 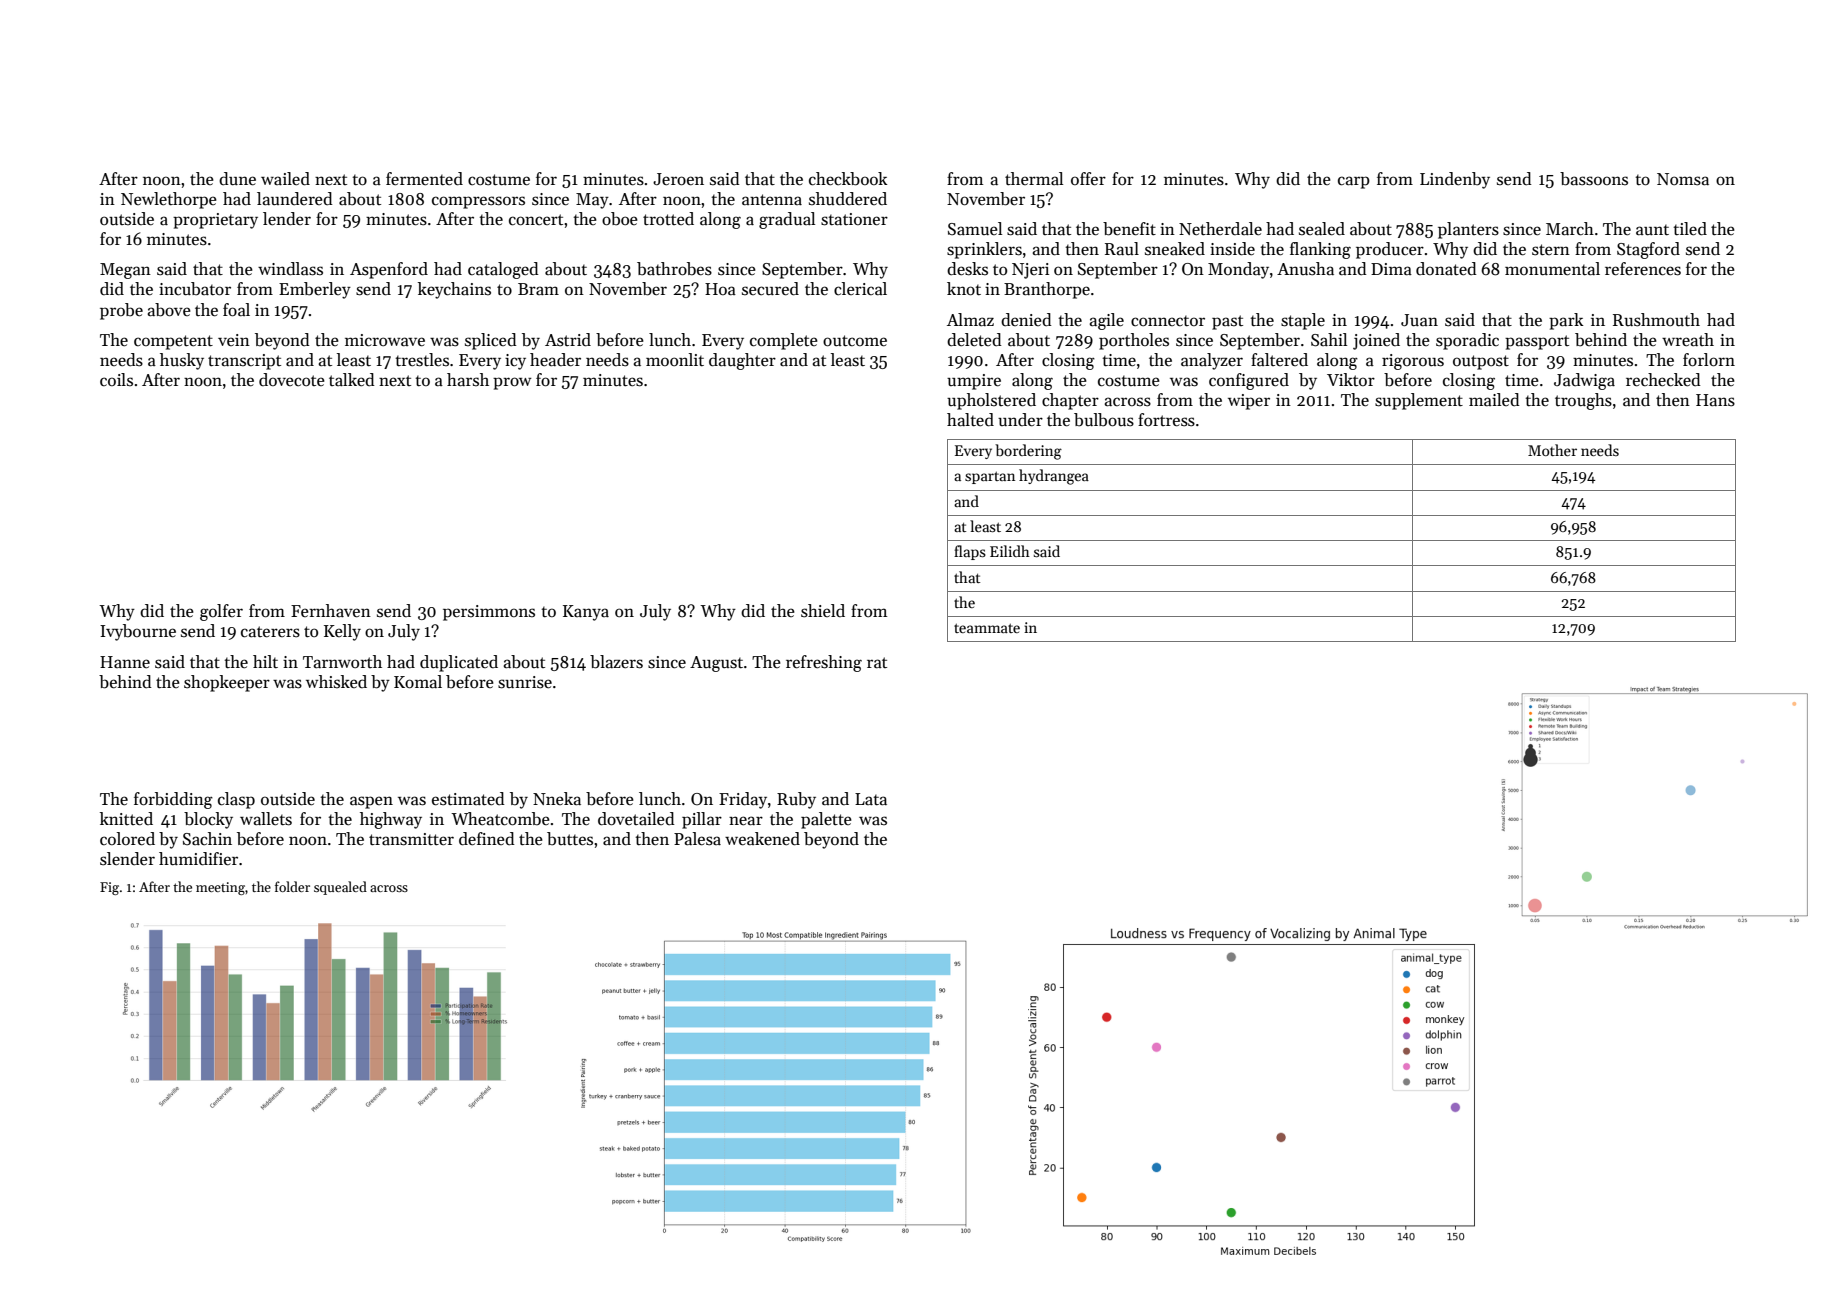 What do you see at coordinates (1552, 450) in the page?
I see `Mother` at bounding box center [1552, 450].
